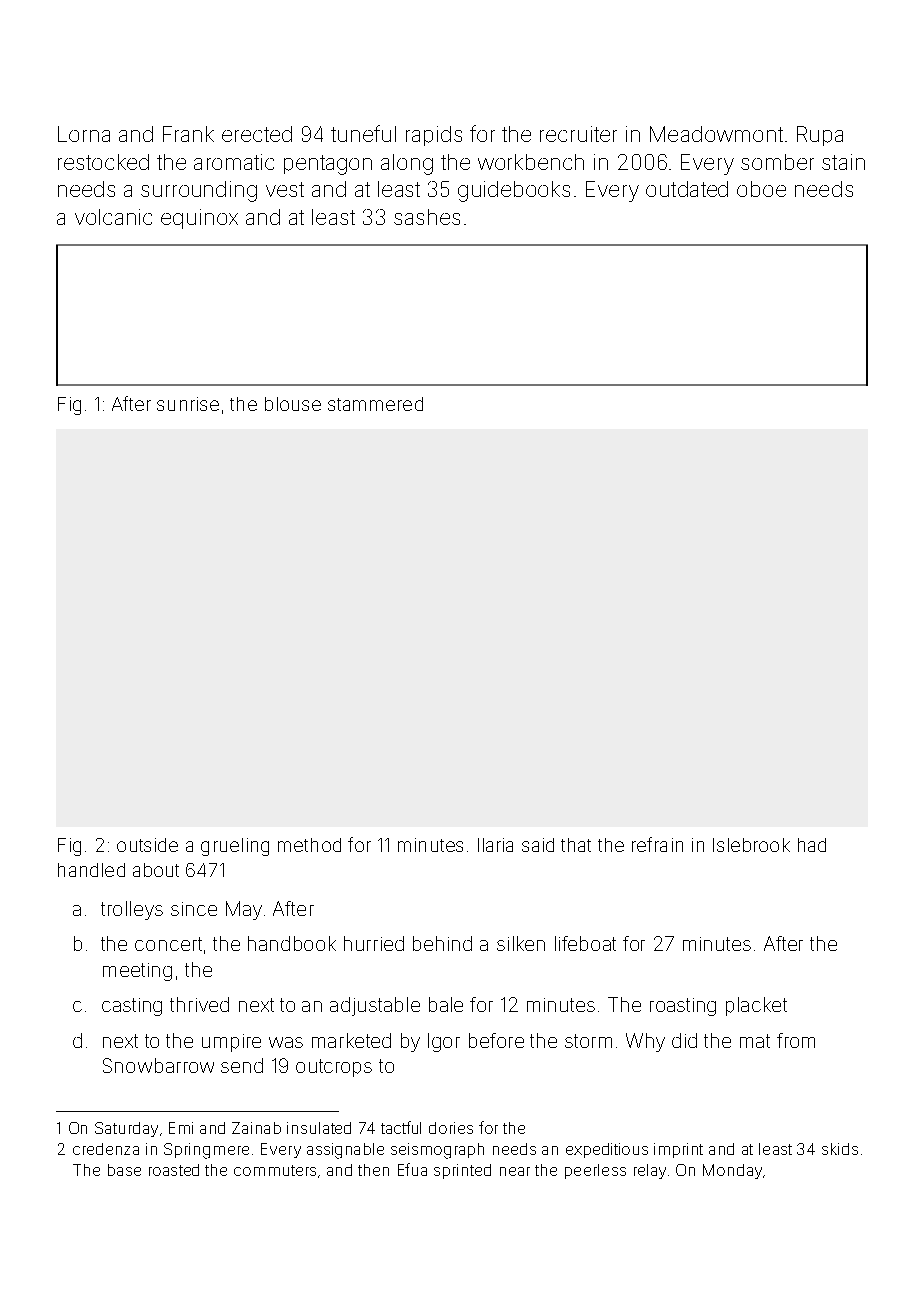 This screenshot has width=924, height=1314. I want to click on refrain, so click(657, 844).
